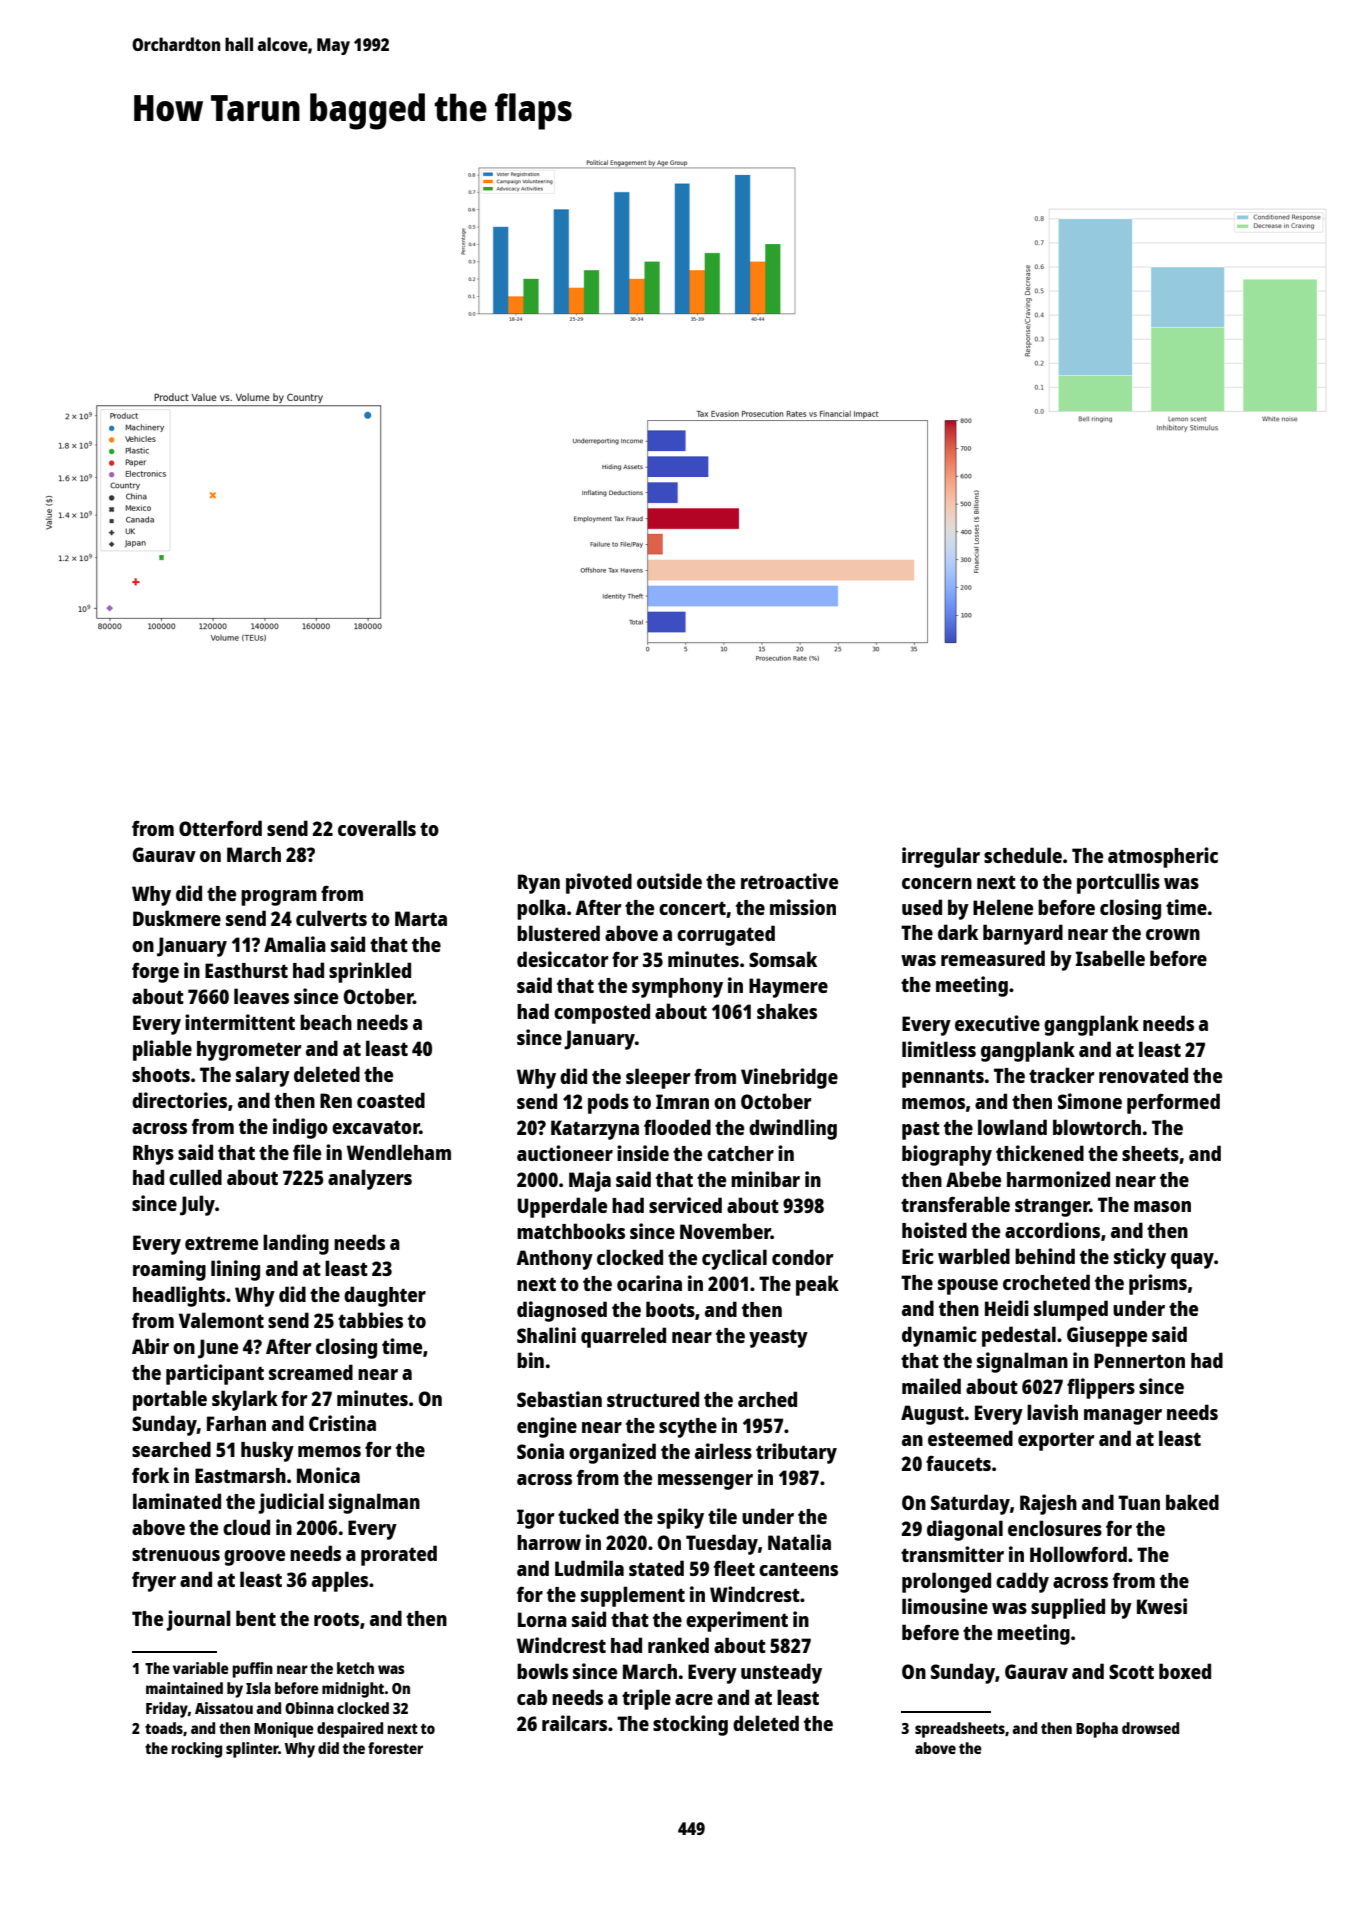 The image size is (1356, 1917). Describe the element at coordinates (267, 1451) in the screenshot. I see `husky` at that location.
